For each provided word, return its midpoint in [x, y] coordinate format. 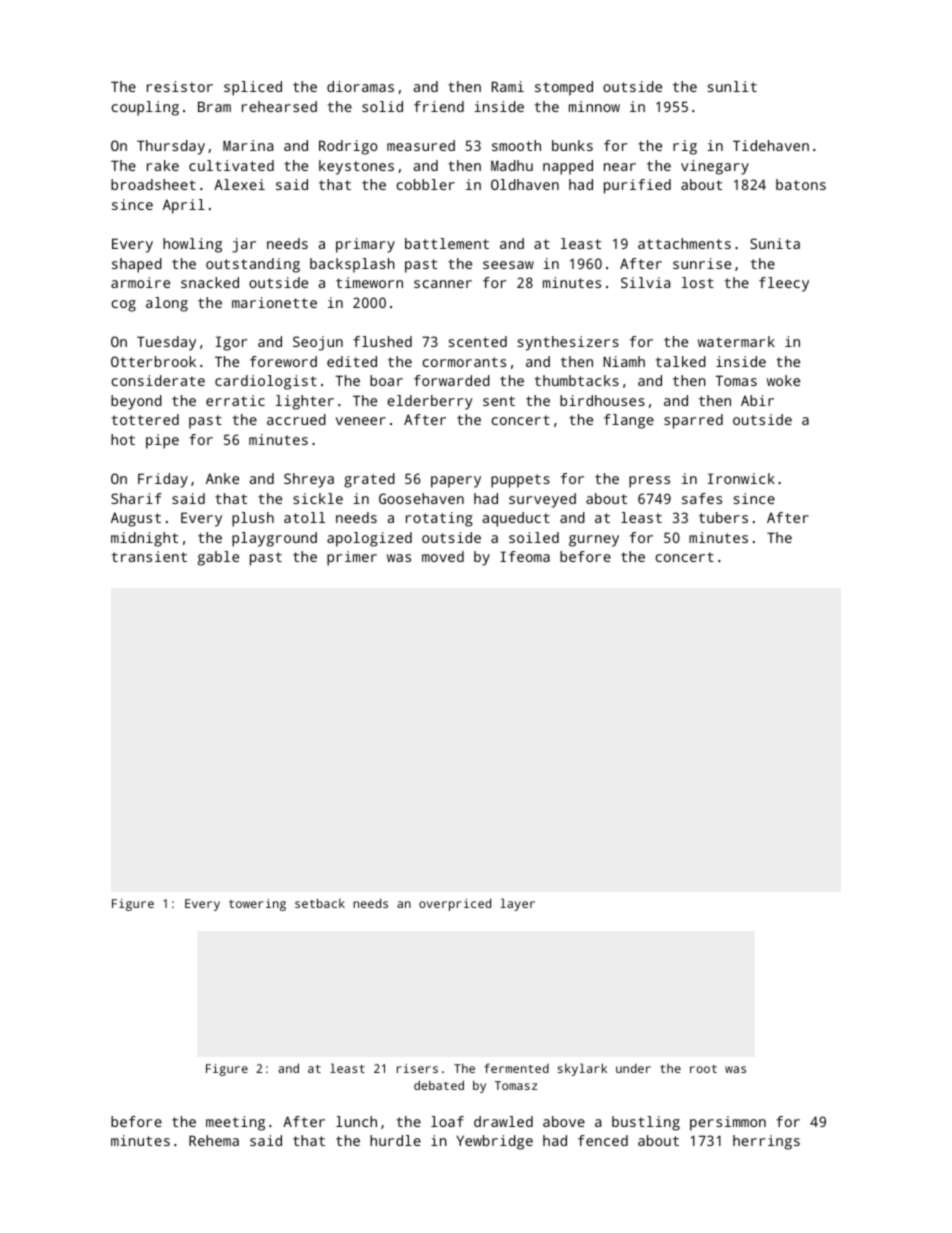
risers [417, 1068]
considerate [158, 380]
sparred [693, 421]
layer [517, 904]
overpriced [455, 904]
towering [257, 905]
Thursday [171, 147]
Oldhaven [525, 184]
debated [439, 1085]
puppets [520, 481]
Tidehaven [771, 145]
